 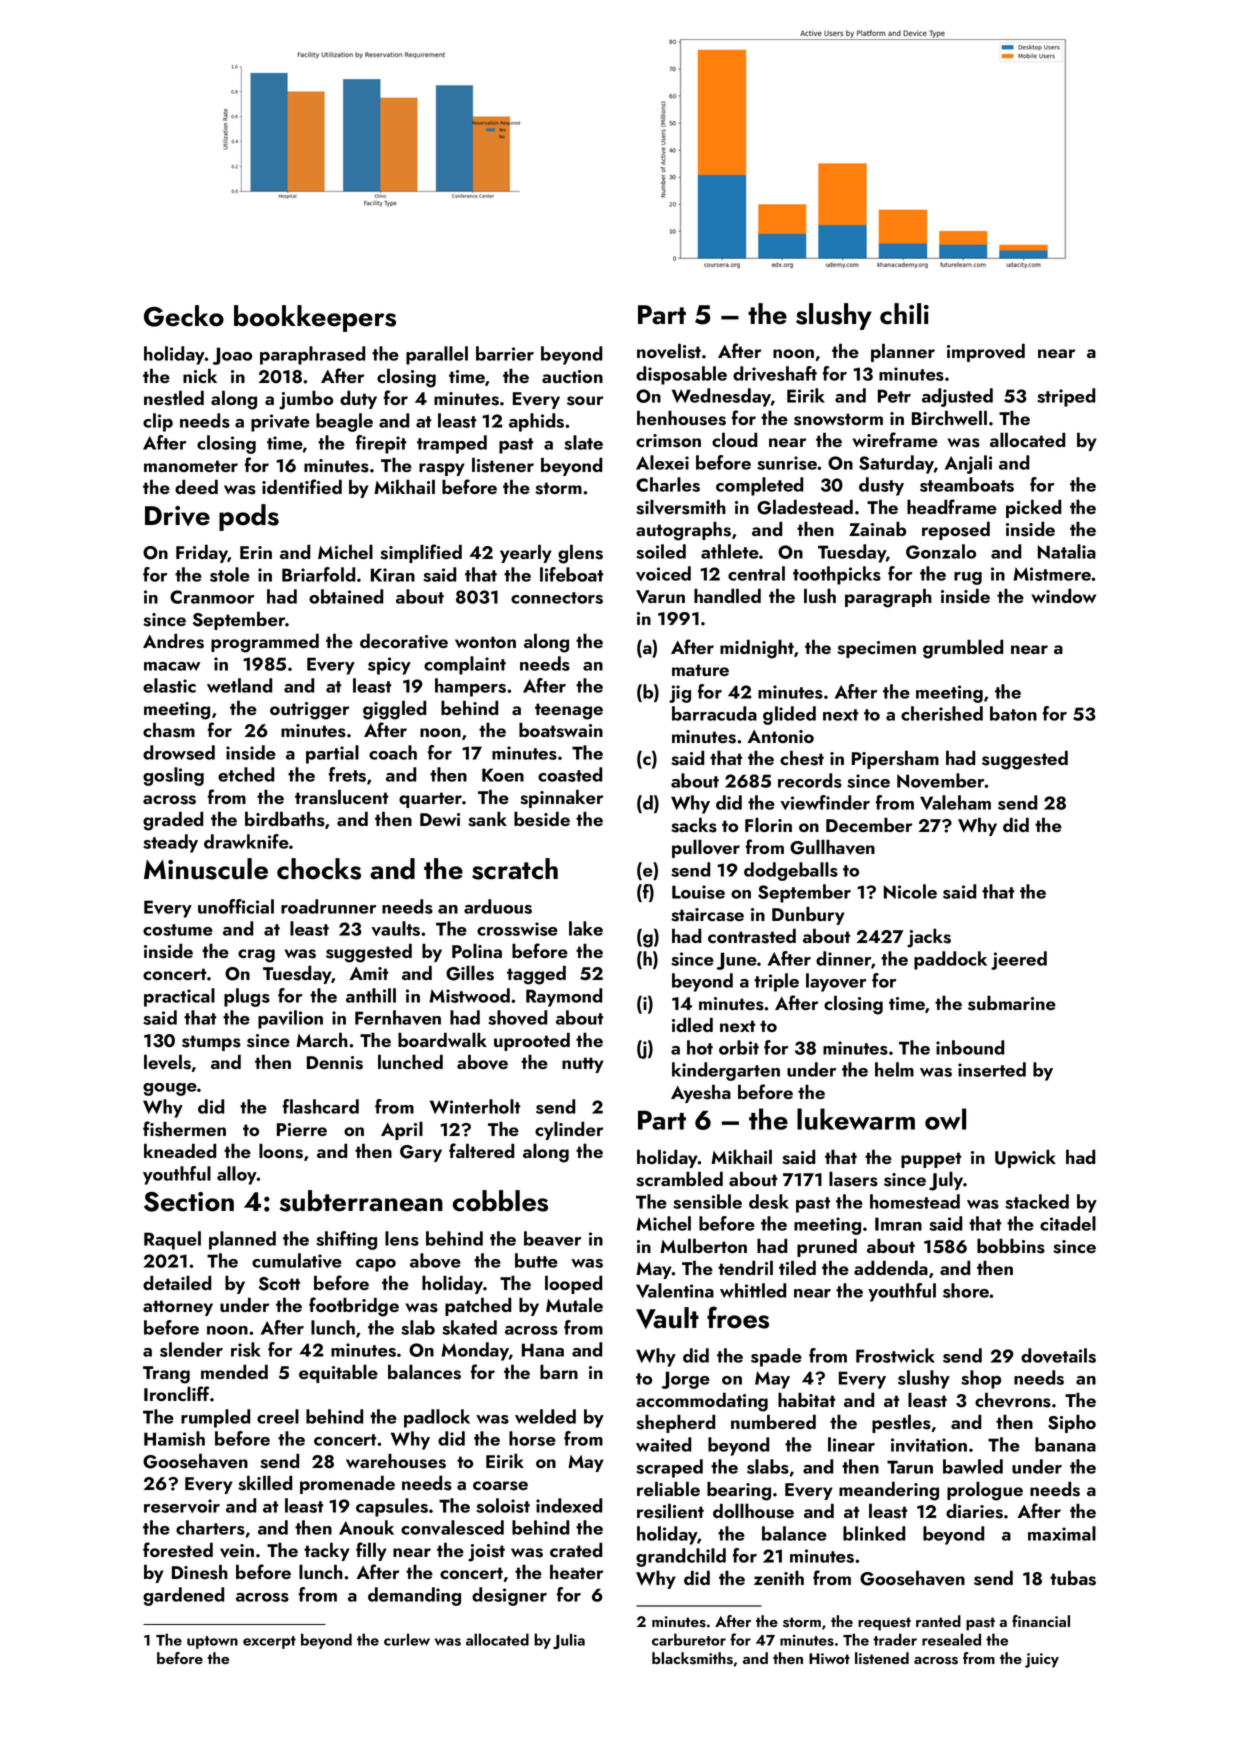 What do you see at coordinates (505, 353) in the page?
I see `barrier` at bounding box center [505, 353].
